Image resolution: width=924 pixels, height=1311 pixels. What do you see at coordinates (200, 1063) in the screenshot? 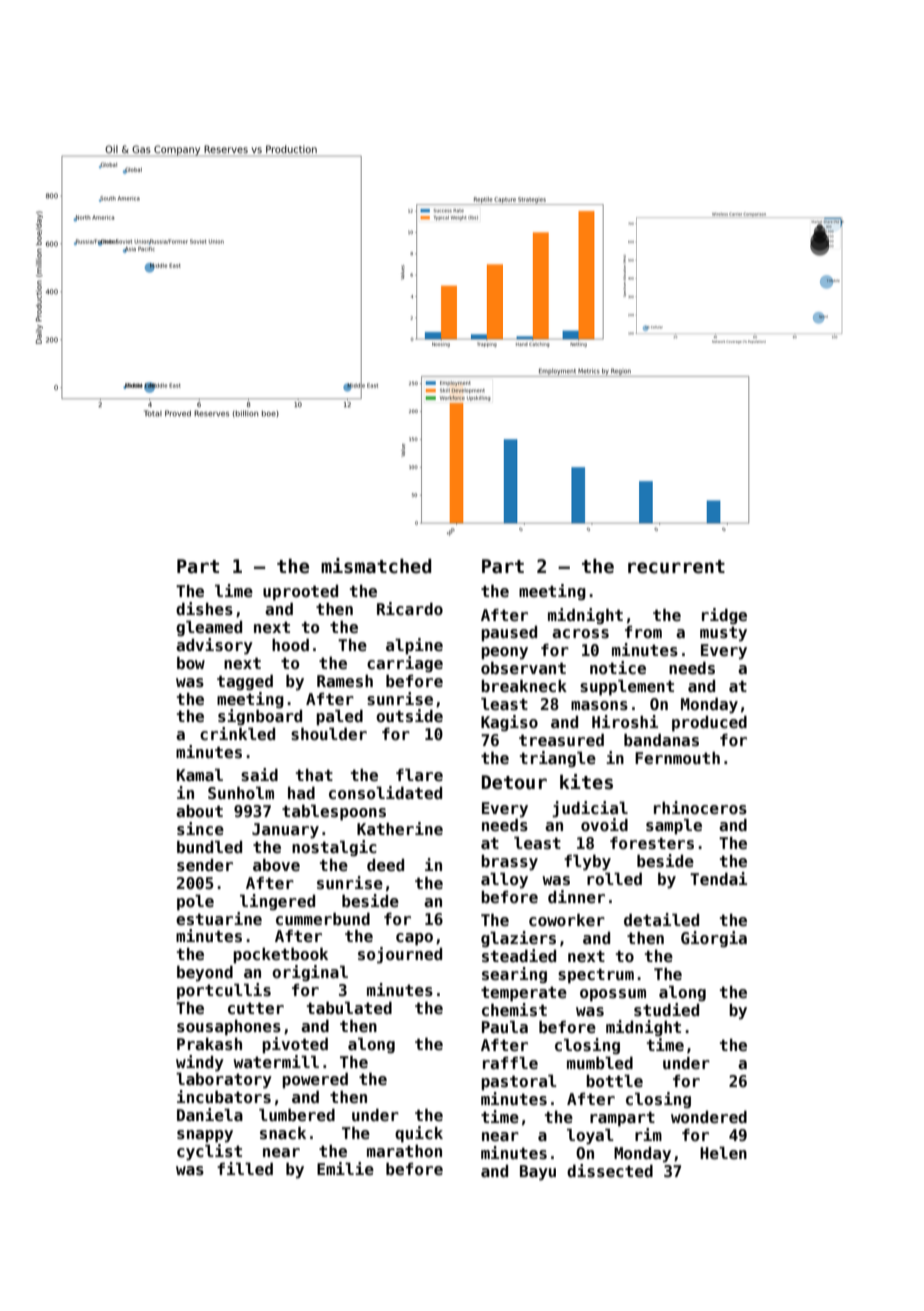
I see `windy` at bounding box center [200, 1063].
